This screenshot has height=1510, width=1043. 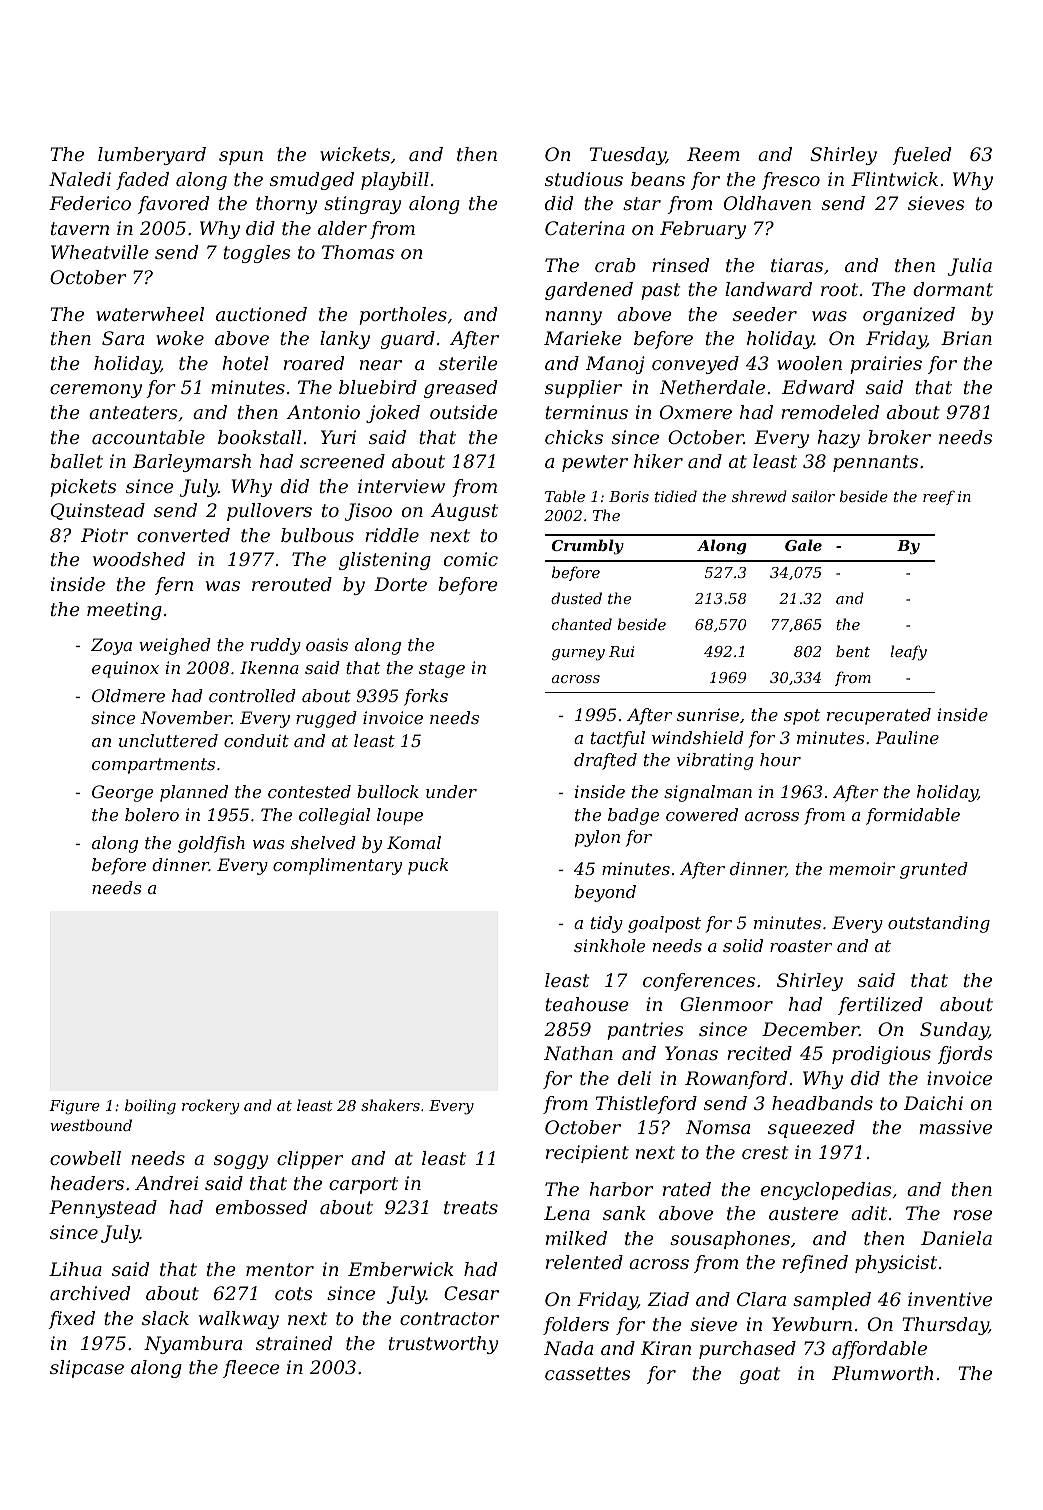 I want to click on goldfish, so click(x=211, y=844).
